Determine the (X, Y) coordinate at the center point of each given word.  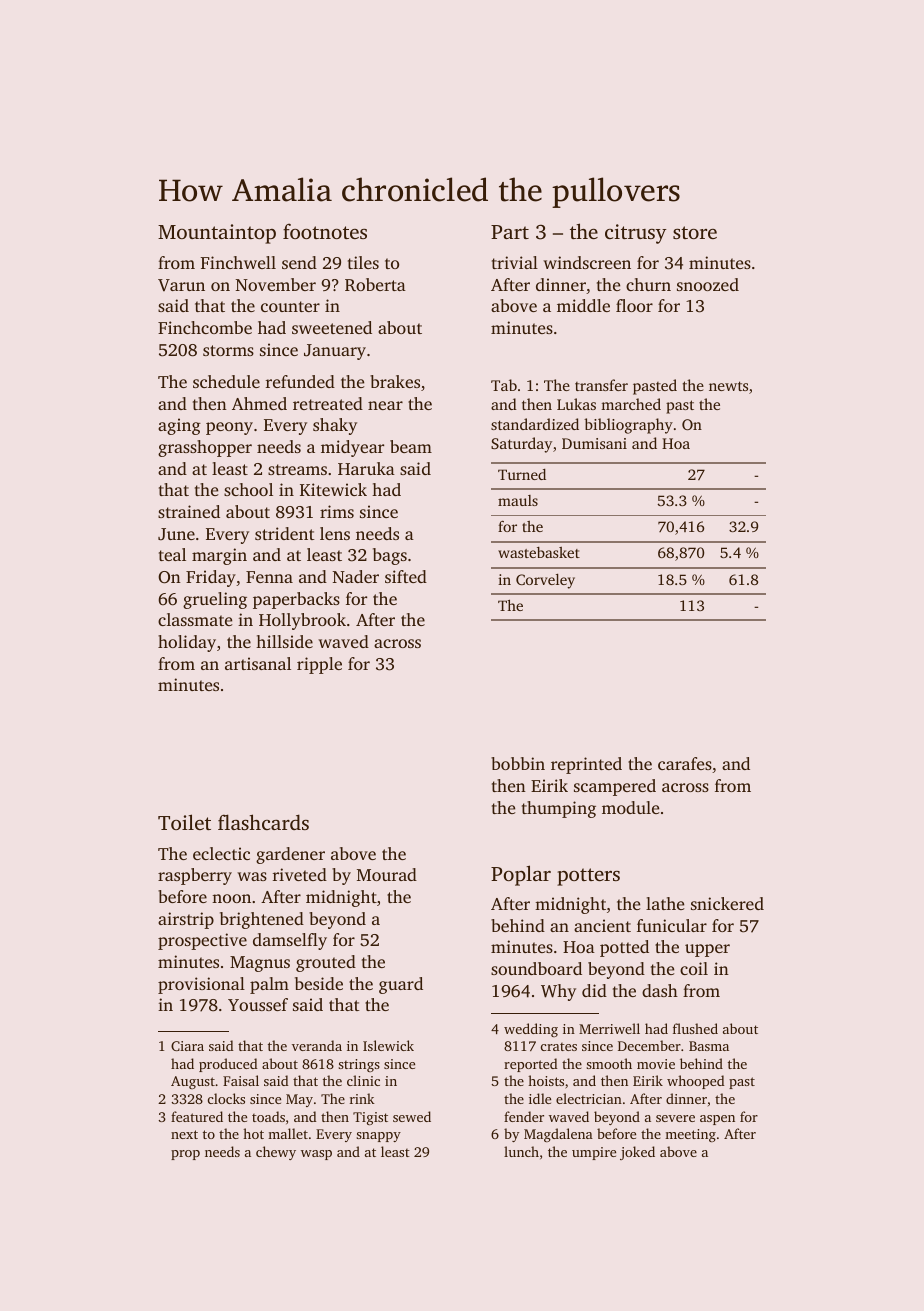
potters (588, 877)
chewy (276, 1153)
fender (524, 1116)
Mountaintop (217, 234)
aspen (717, 1120)
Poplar (521, 875)
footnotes (325, 231)
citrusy (636, 234)
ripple (319, 665)
